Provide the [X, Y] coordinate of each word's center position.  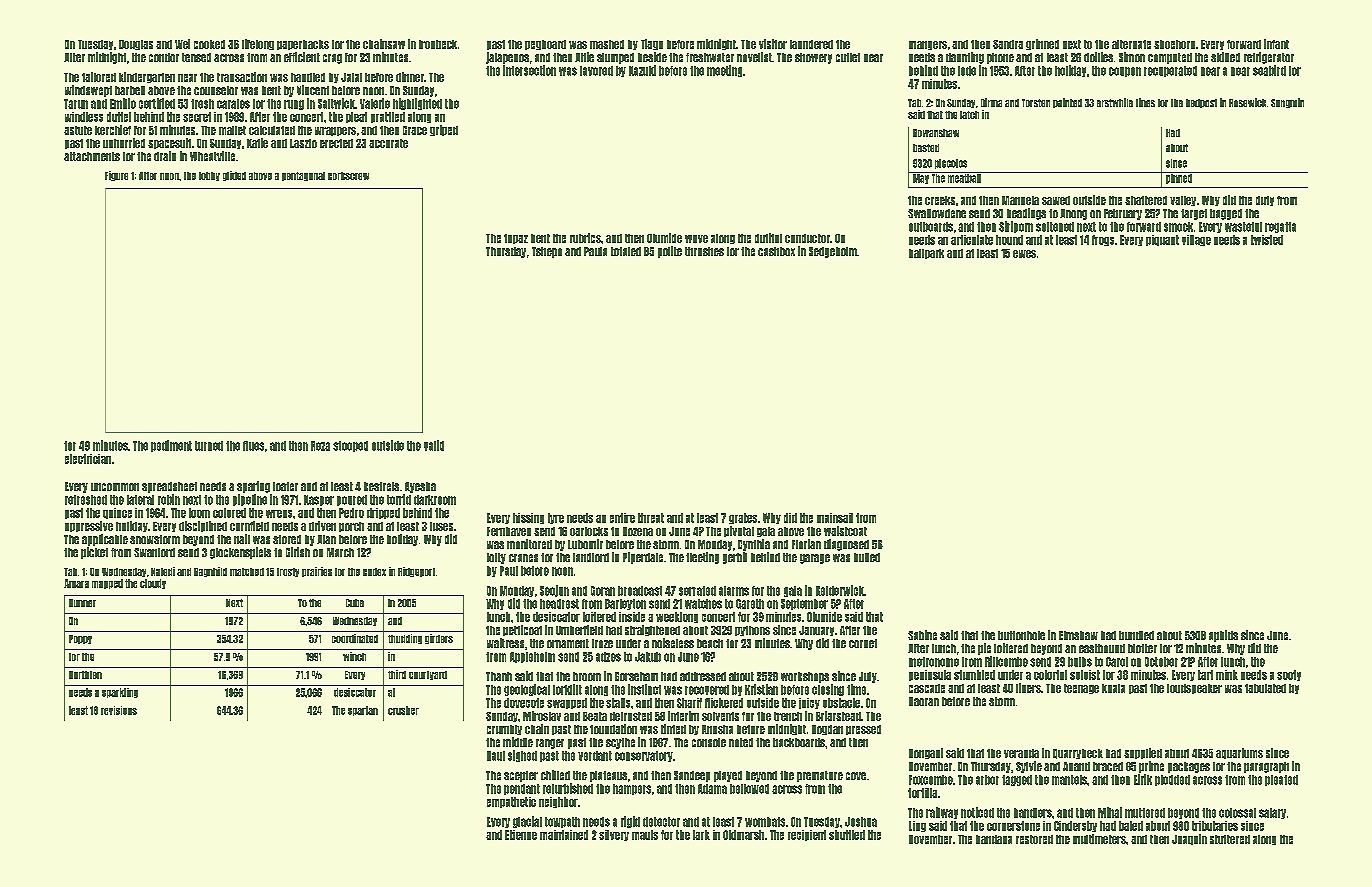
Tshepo [547, 252]
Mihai [1110, 812]
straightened [652, 630]
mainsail [835, 518]
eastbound [1102, 648]
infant [1276, 44]
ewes [1024, 254]
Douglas [136, 45]
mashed [607, 44]
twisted [1267, 240]
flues [253, 446]
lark [701, 835]
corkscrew [348, 176]
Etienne [521, 835]
